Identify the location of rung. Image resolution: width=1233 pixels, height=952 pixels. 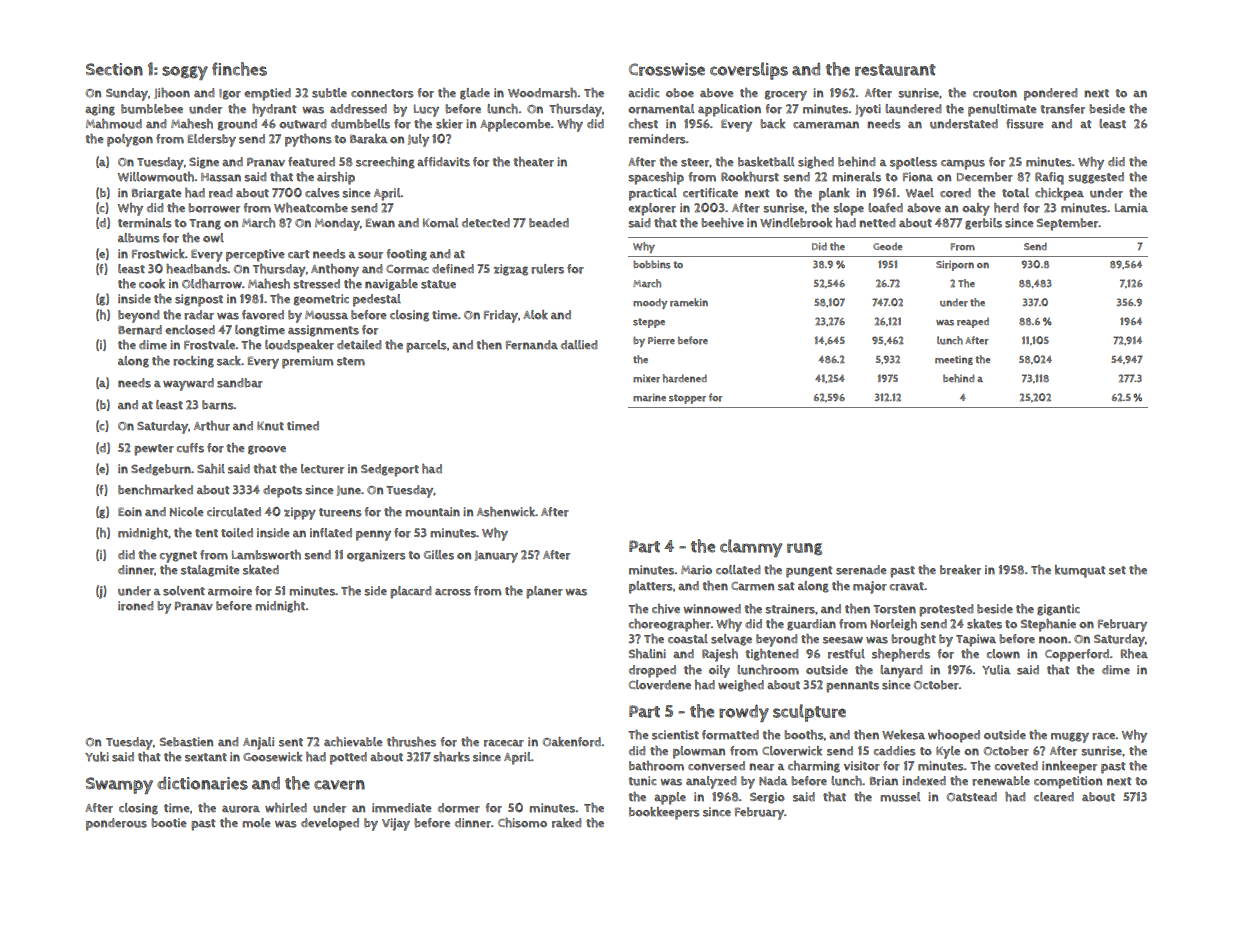
(804, 549).
